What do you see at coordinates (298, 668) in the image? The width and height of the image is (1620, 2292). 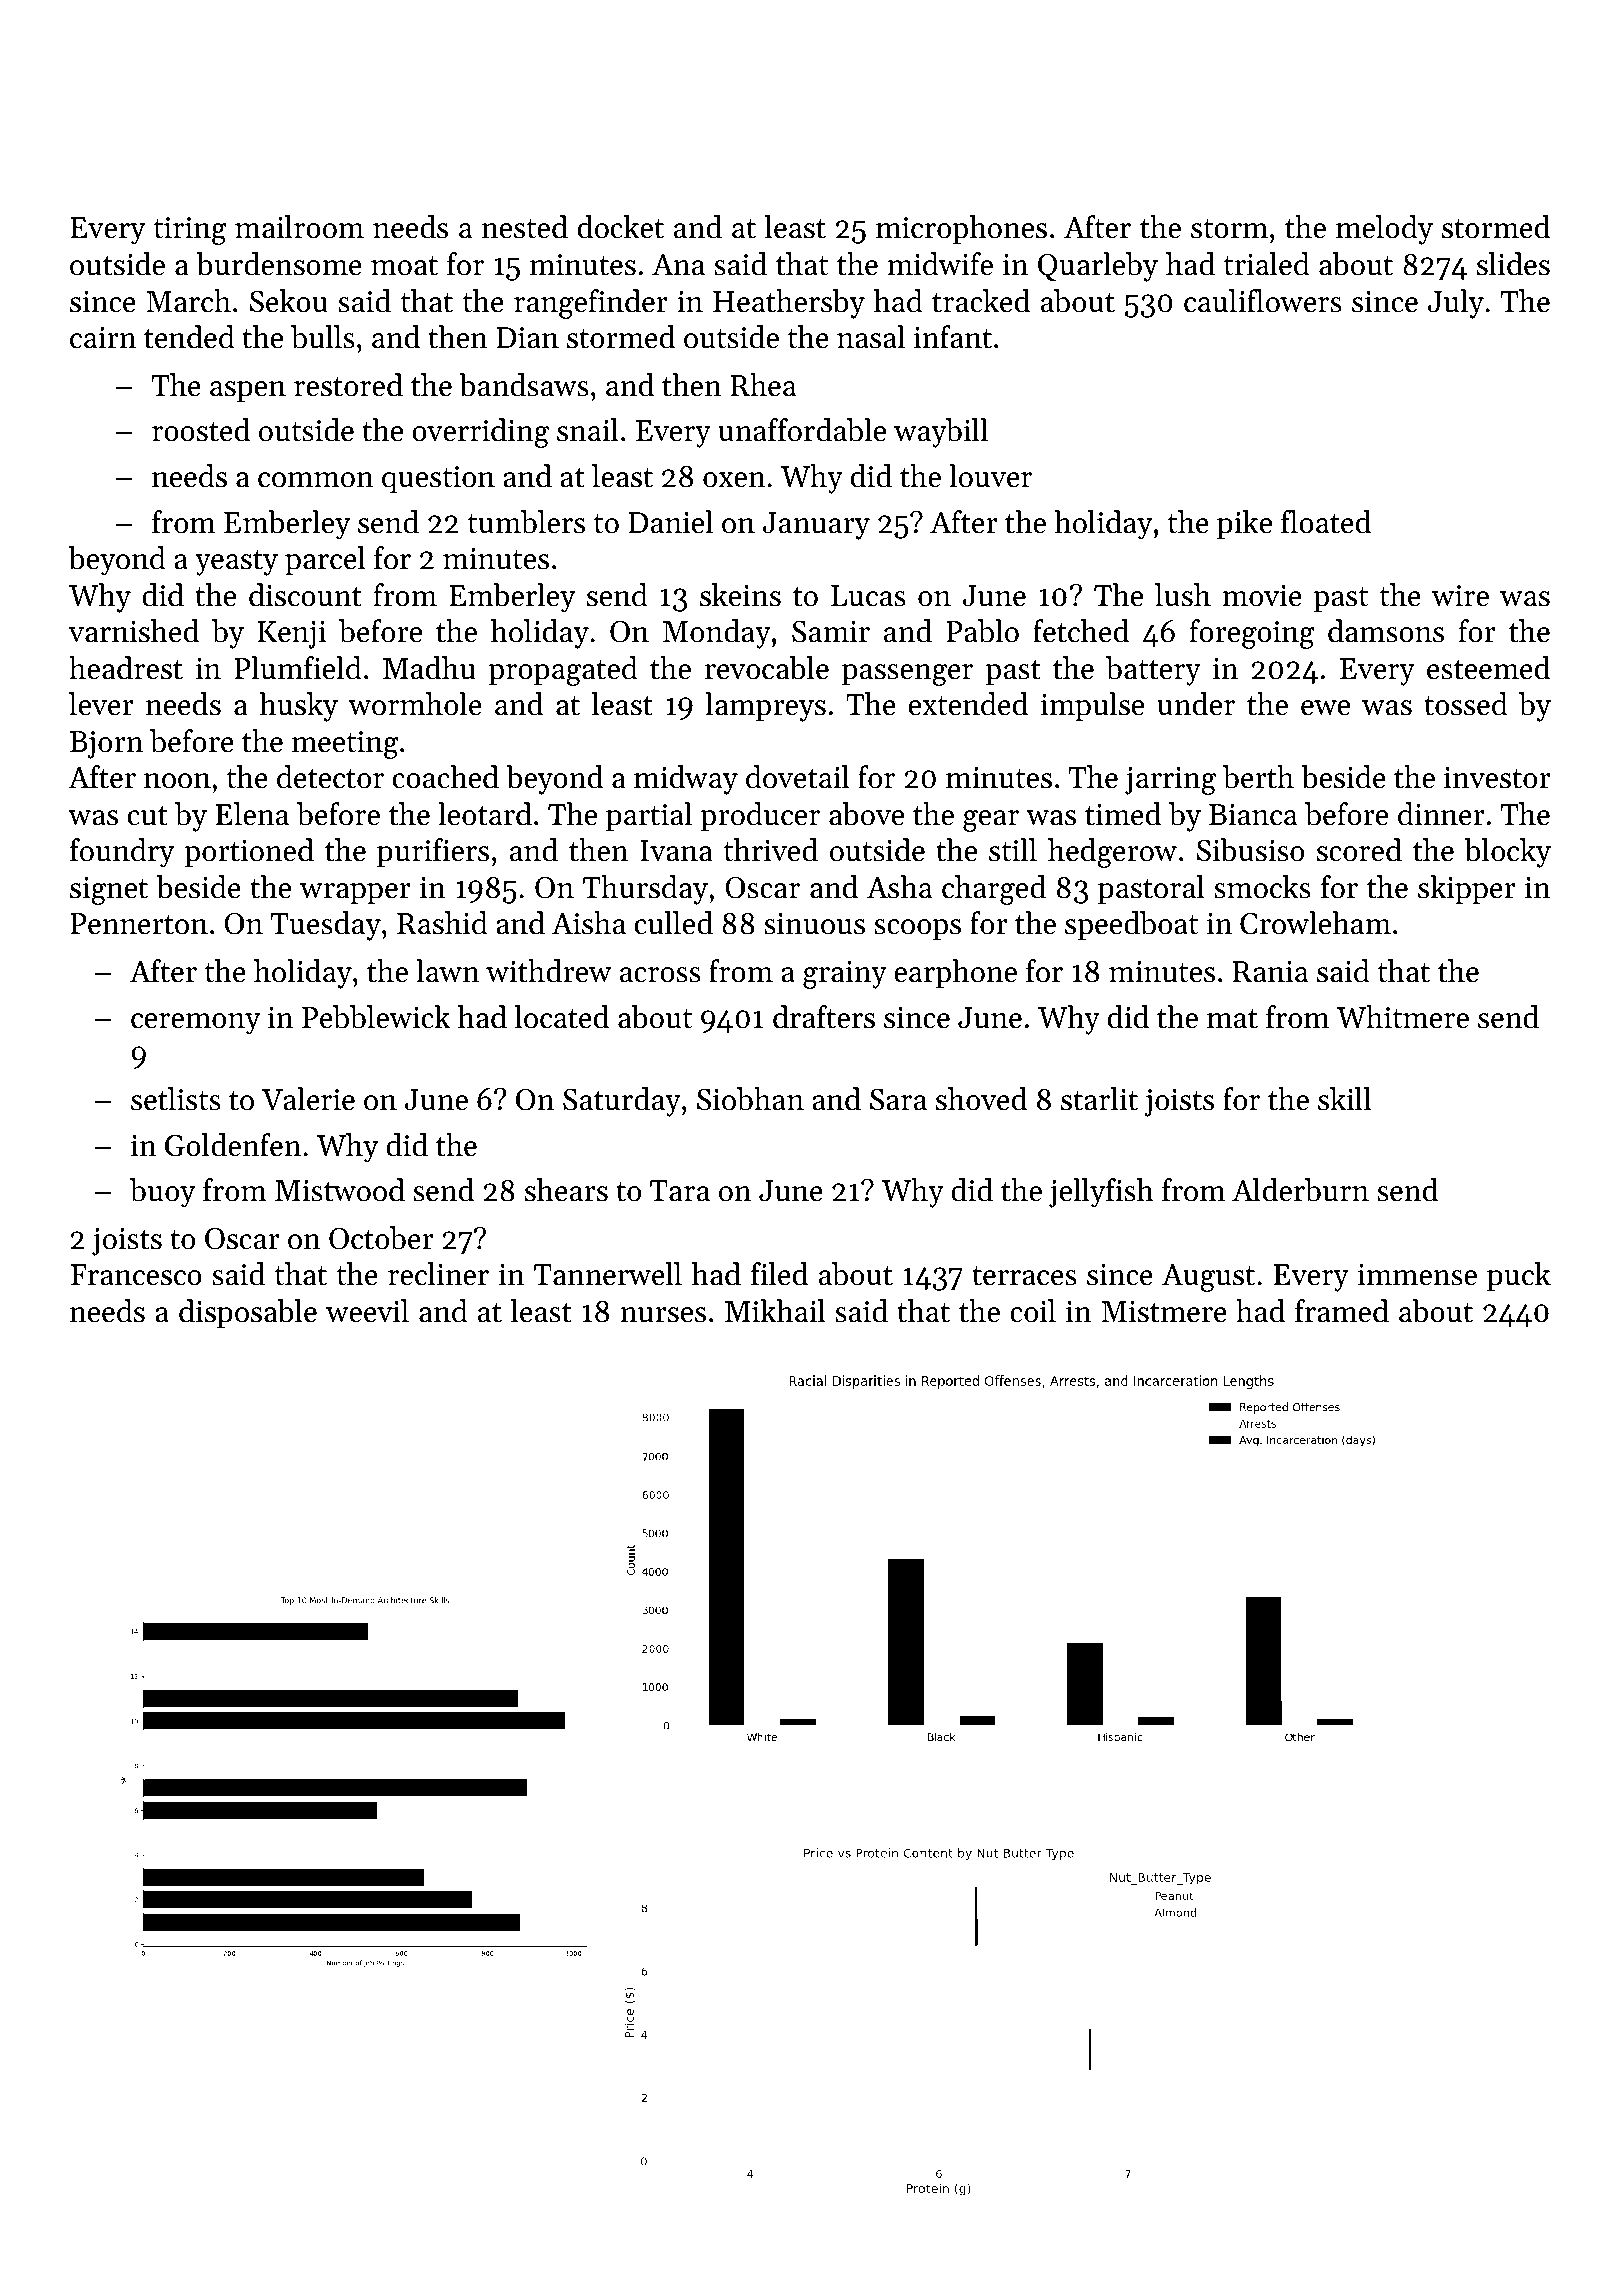 I see `Plumfield` at bounding box center [298, 668].
